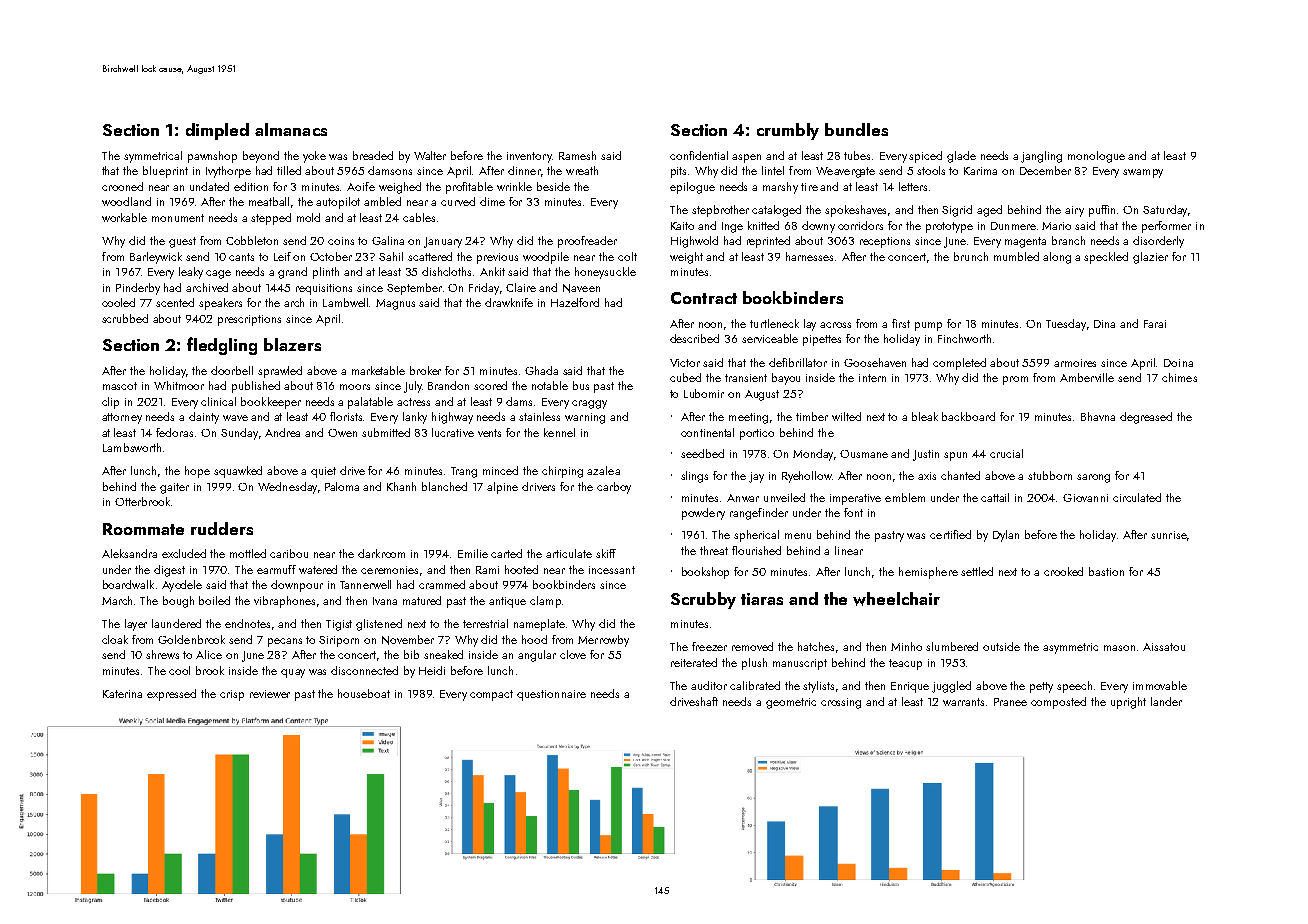  Describe the element at coordinates (551, 695) in the document. I see `questionnaire` at that location.
